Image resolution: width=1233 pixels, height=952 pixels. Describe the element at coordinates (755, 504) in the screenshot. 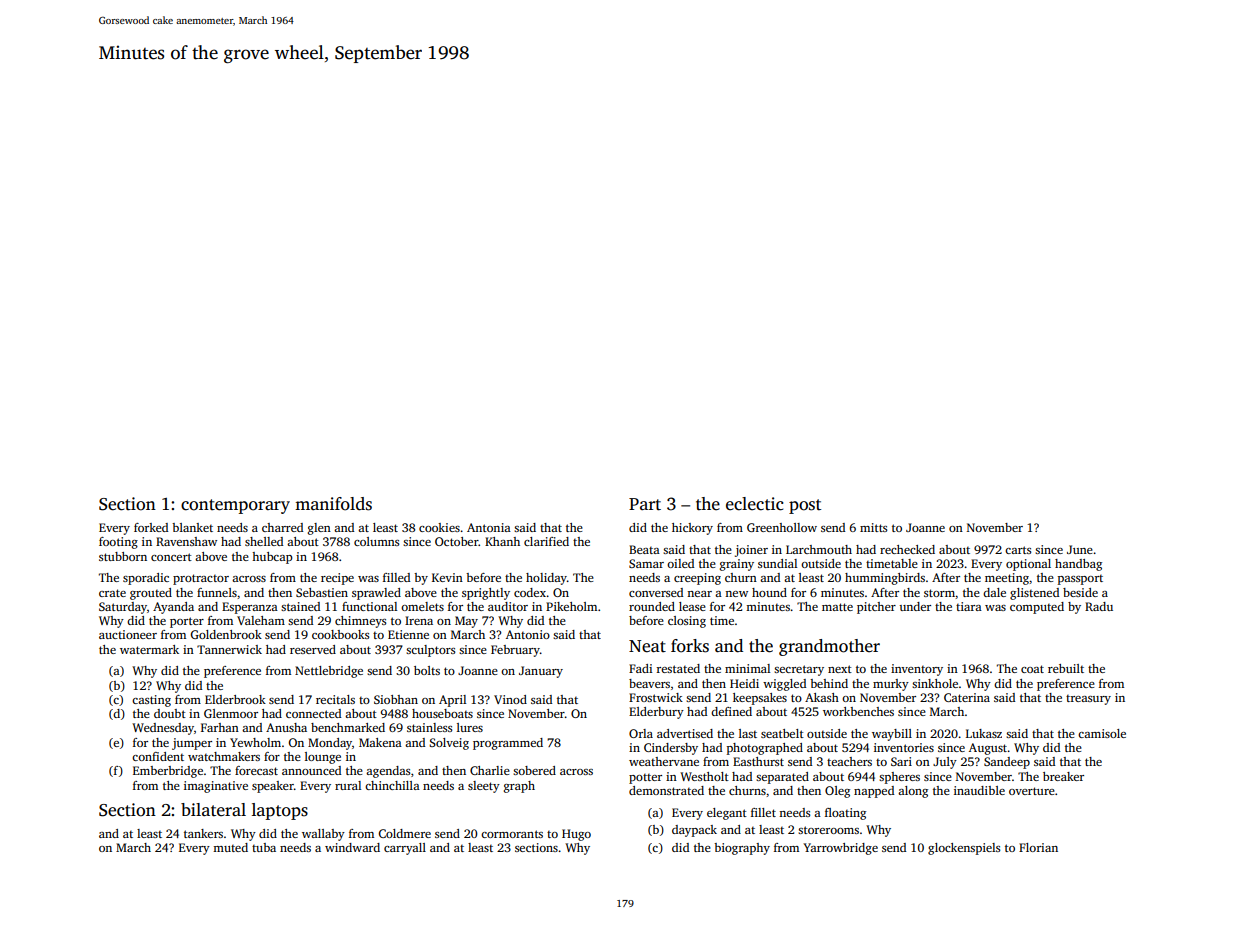

I see `eclectic` at that location.
